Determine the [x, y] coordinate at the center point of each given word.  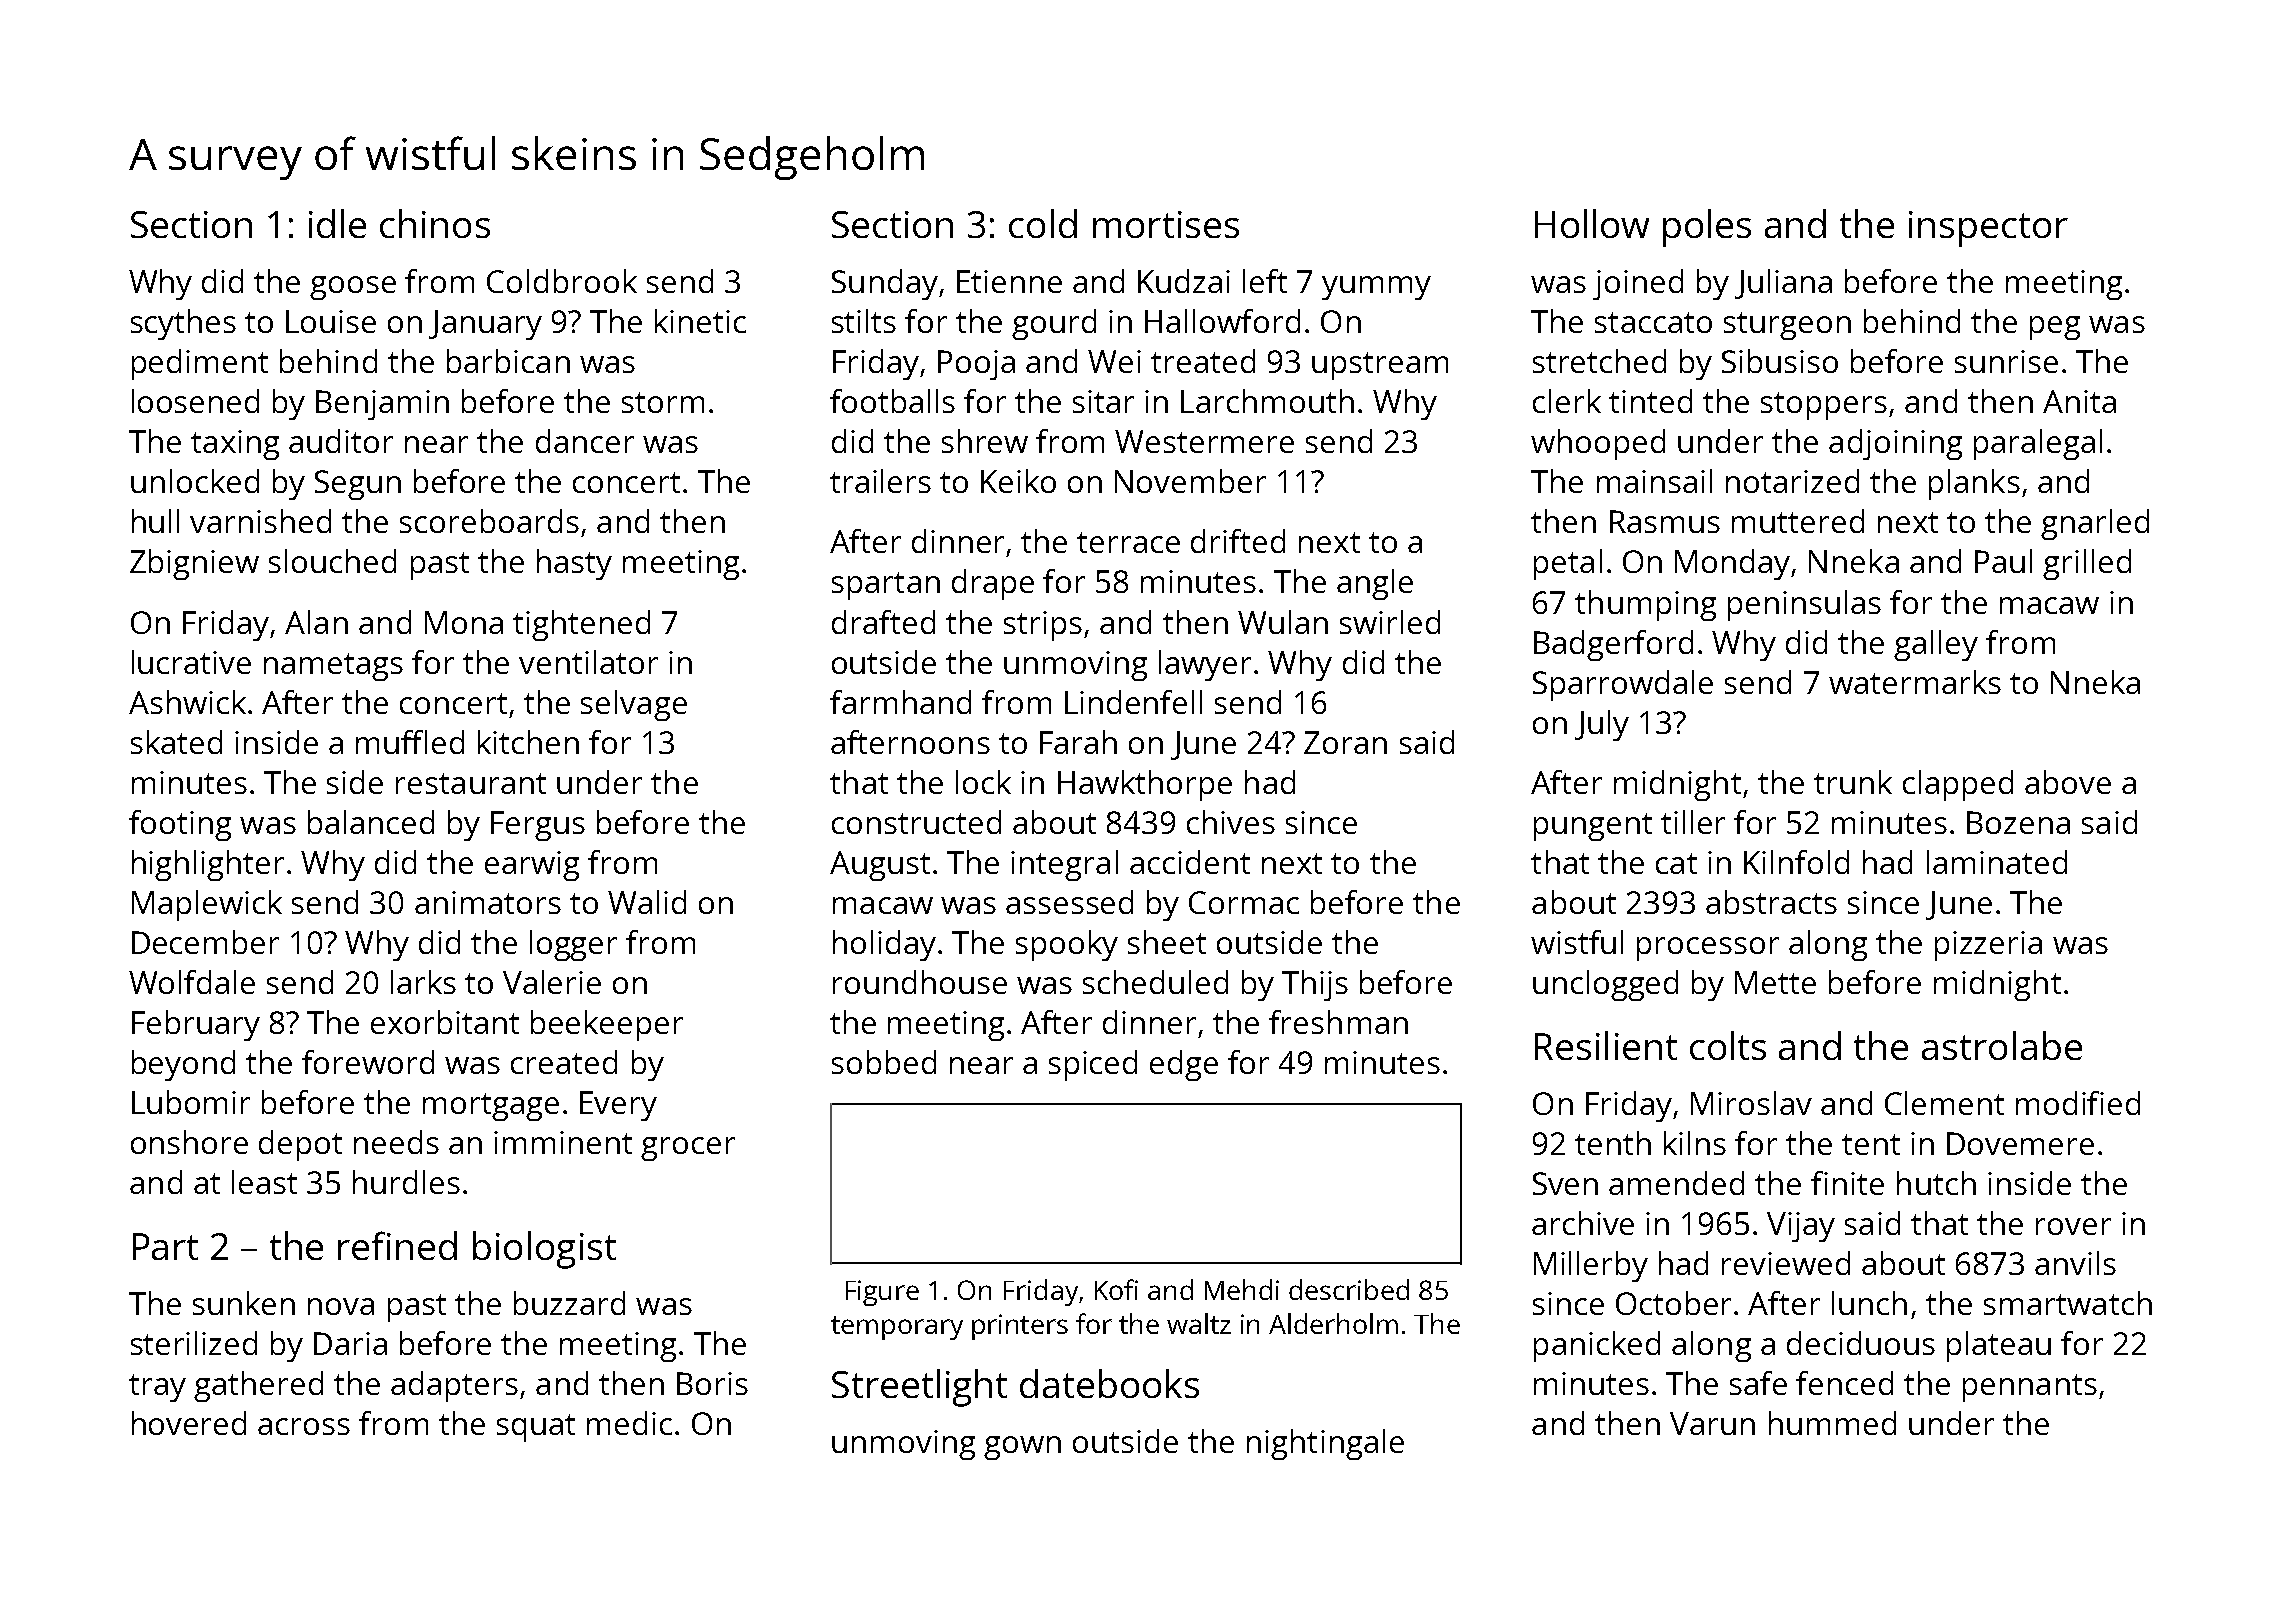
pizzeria [1988, 946]
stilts [864, 321]
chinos [435, 223]
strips [1043, 626]
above [2068, 782]
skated [176, 742]
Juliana [1783, 284]
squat [536, 1428]
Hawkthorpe [1145, 785]
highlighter [208, 865]
